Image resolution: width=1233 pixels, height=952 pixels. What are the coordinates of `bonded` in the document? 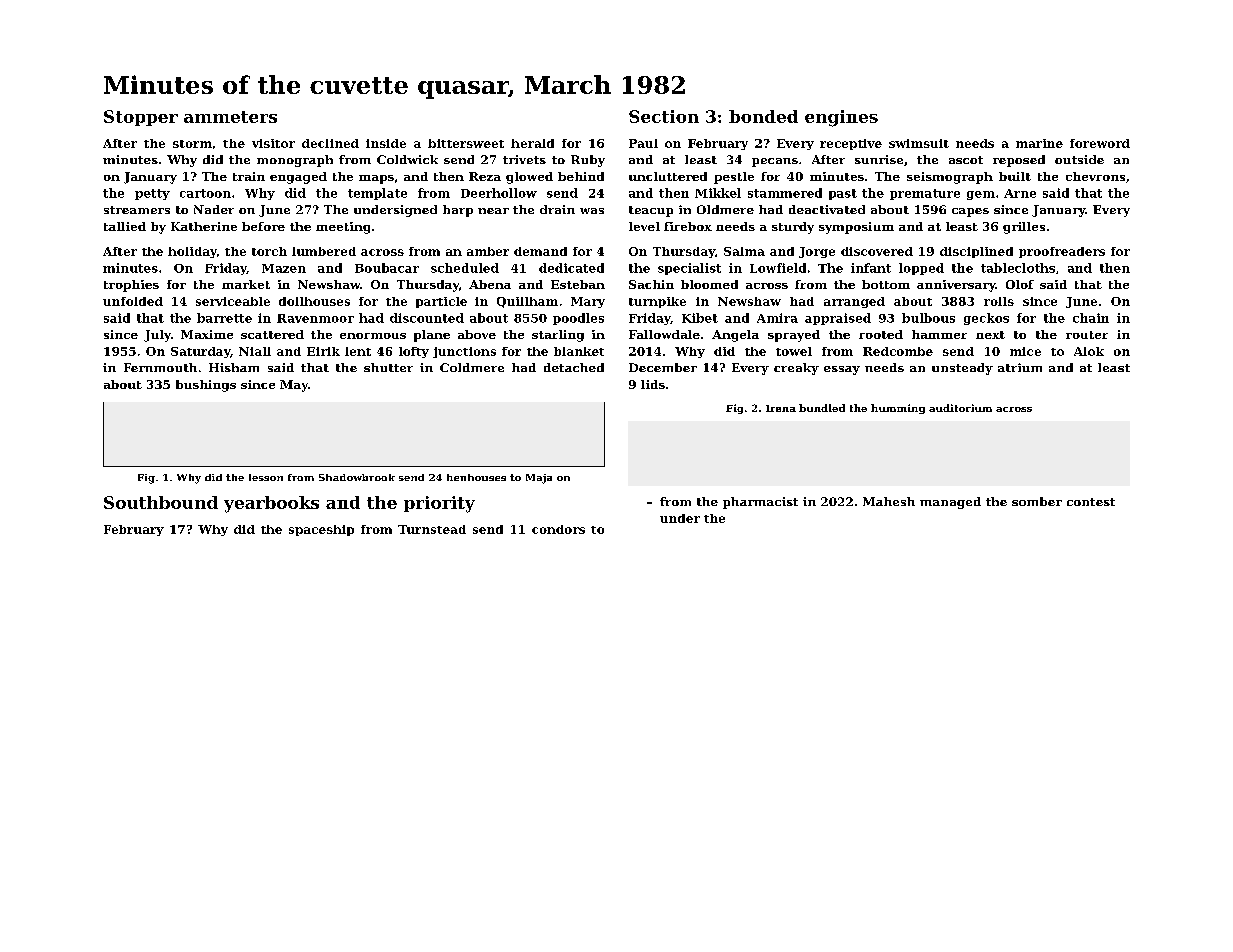 It's located at (763, 116).
